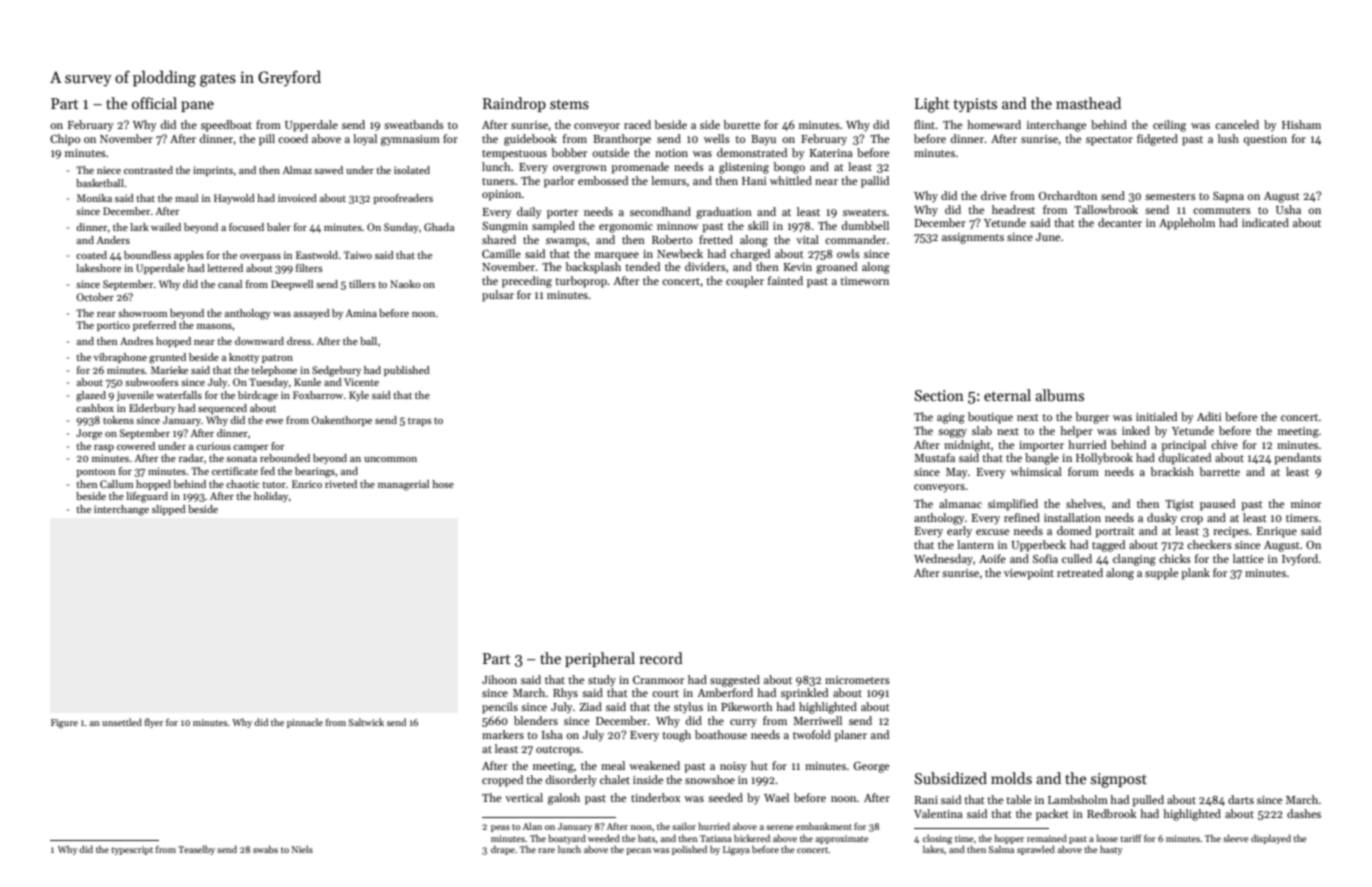  Describe the element at coordinates (297, 170) in the document. I see `Almaz` at that location.
